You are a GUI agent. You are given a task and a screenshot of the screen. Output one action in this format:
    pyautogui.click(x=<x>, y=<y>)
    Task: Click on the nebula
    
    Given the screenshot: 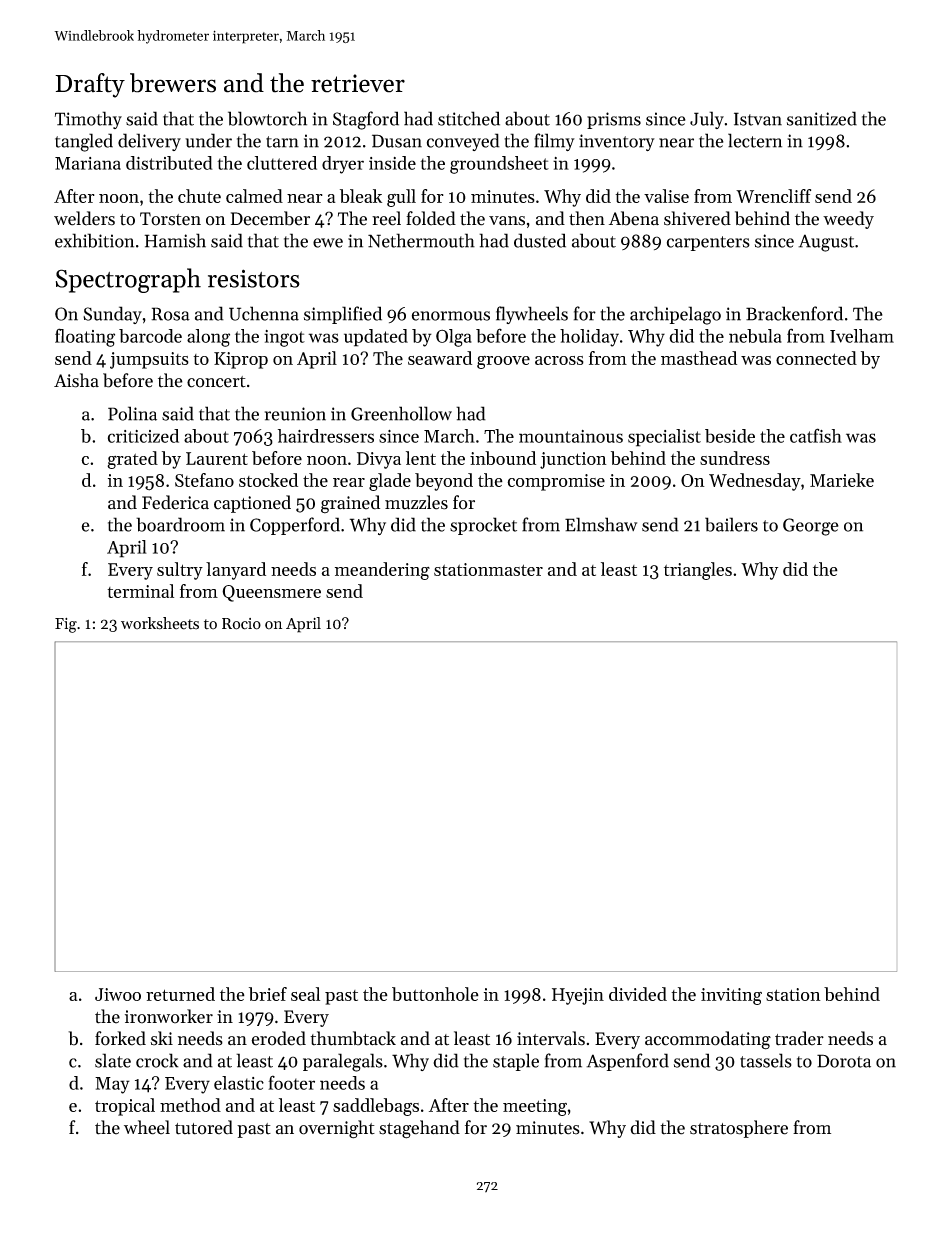 What is the action you would take?
    pyautogui.click(x=755, y=336)
